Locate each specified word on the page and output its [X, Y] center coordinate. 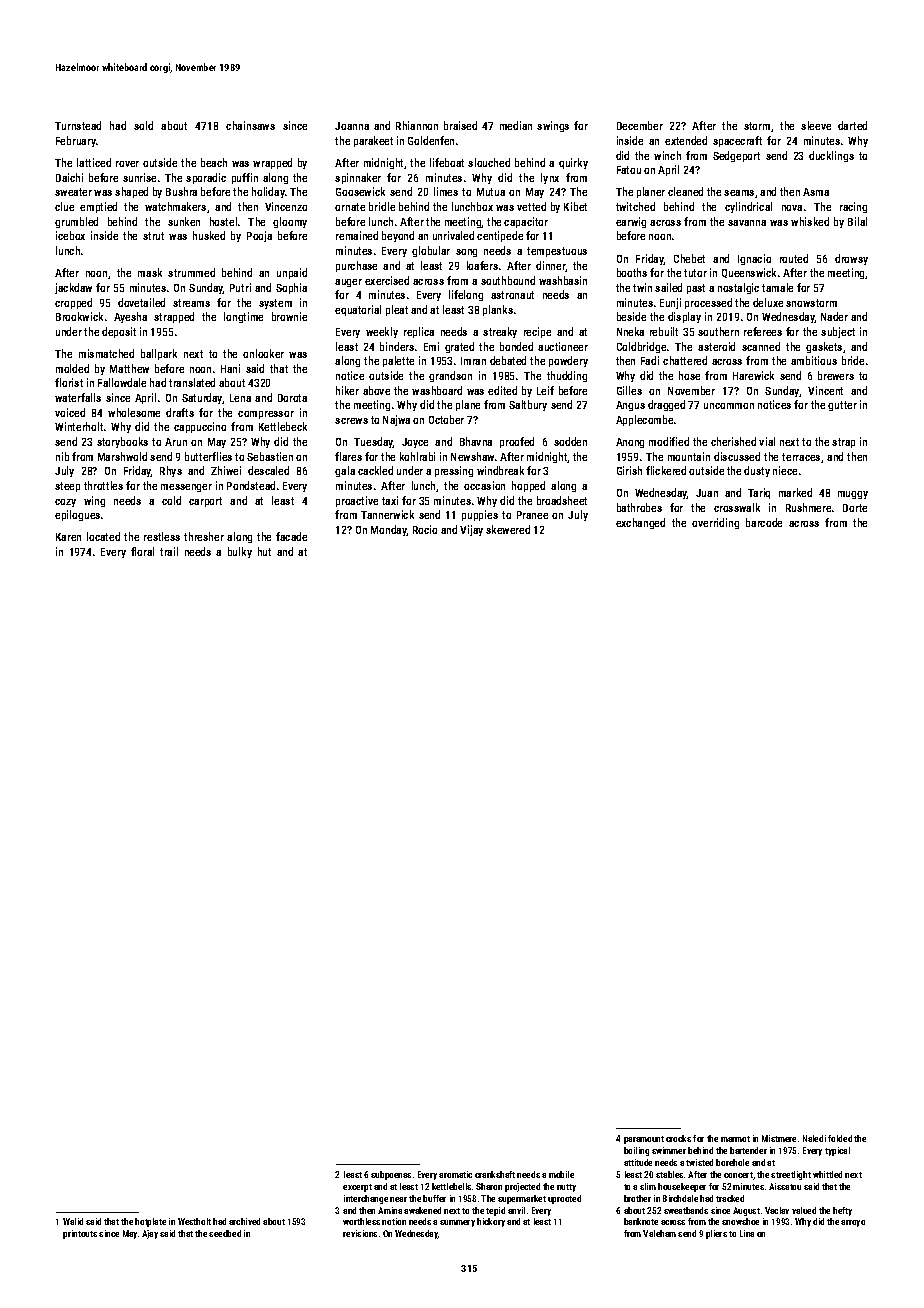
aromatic [455, 1174]
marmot [735, 1139]
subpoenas [391, 1175]
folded [840, 1138]
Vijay [471, 530]
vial [767, 441]
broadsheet [562, 500]
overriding [715, 523]
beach [214, 162]
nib [62, 456]
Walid [73, 1221]
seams [739, 193]
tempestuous [557, 252]
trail [169, 551]
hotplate [150, 1222]
